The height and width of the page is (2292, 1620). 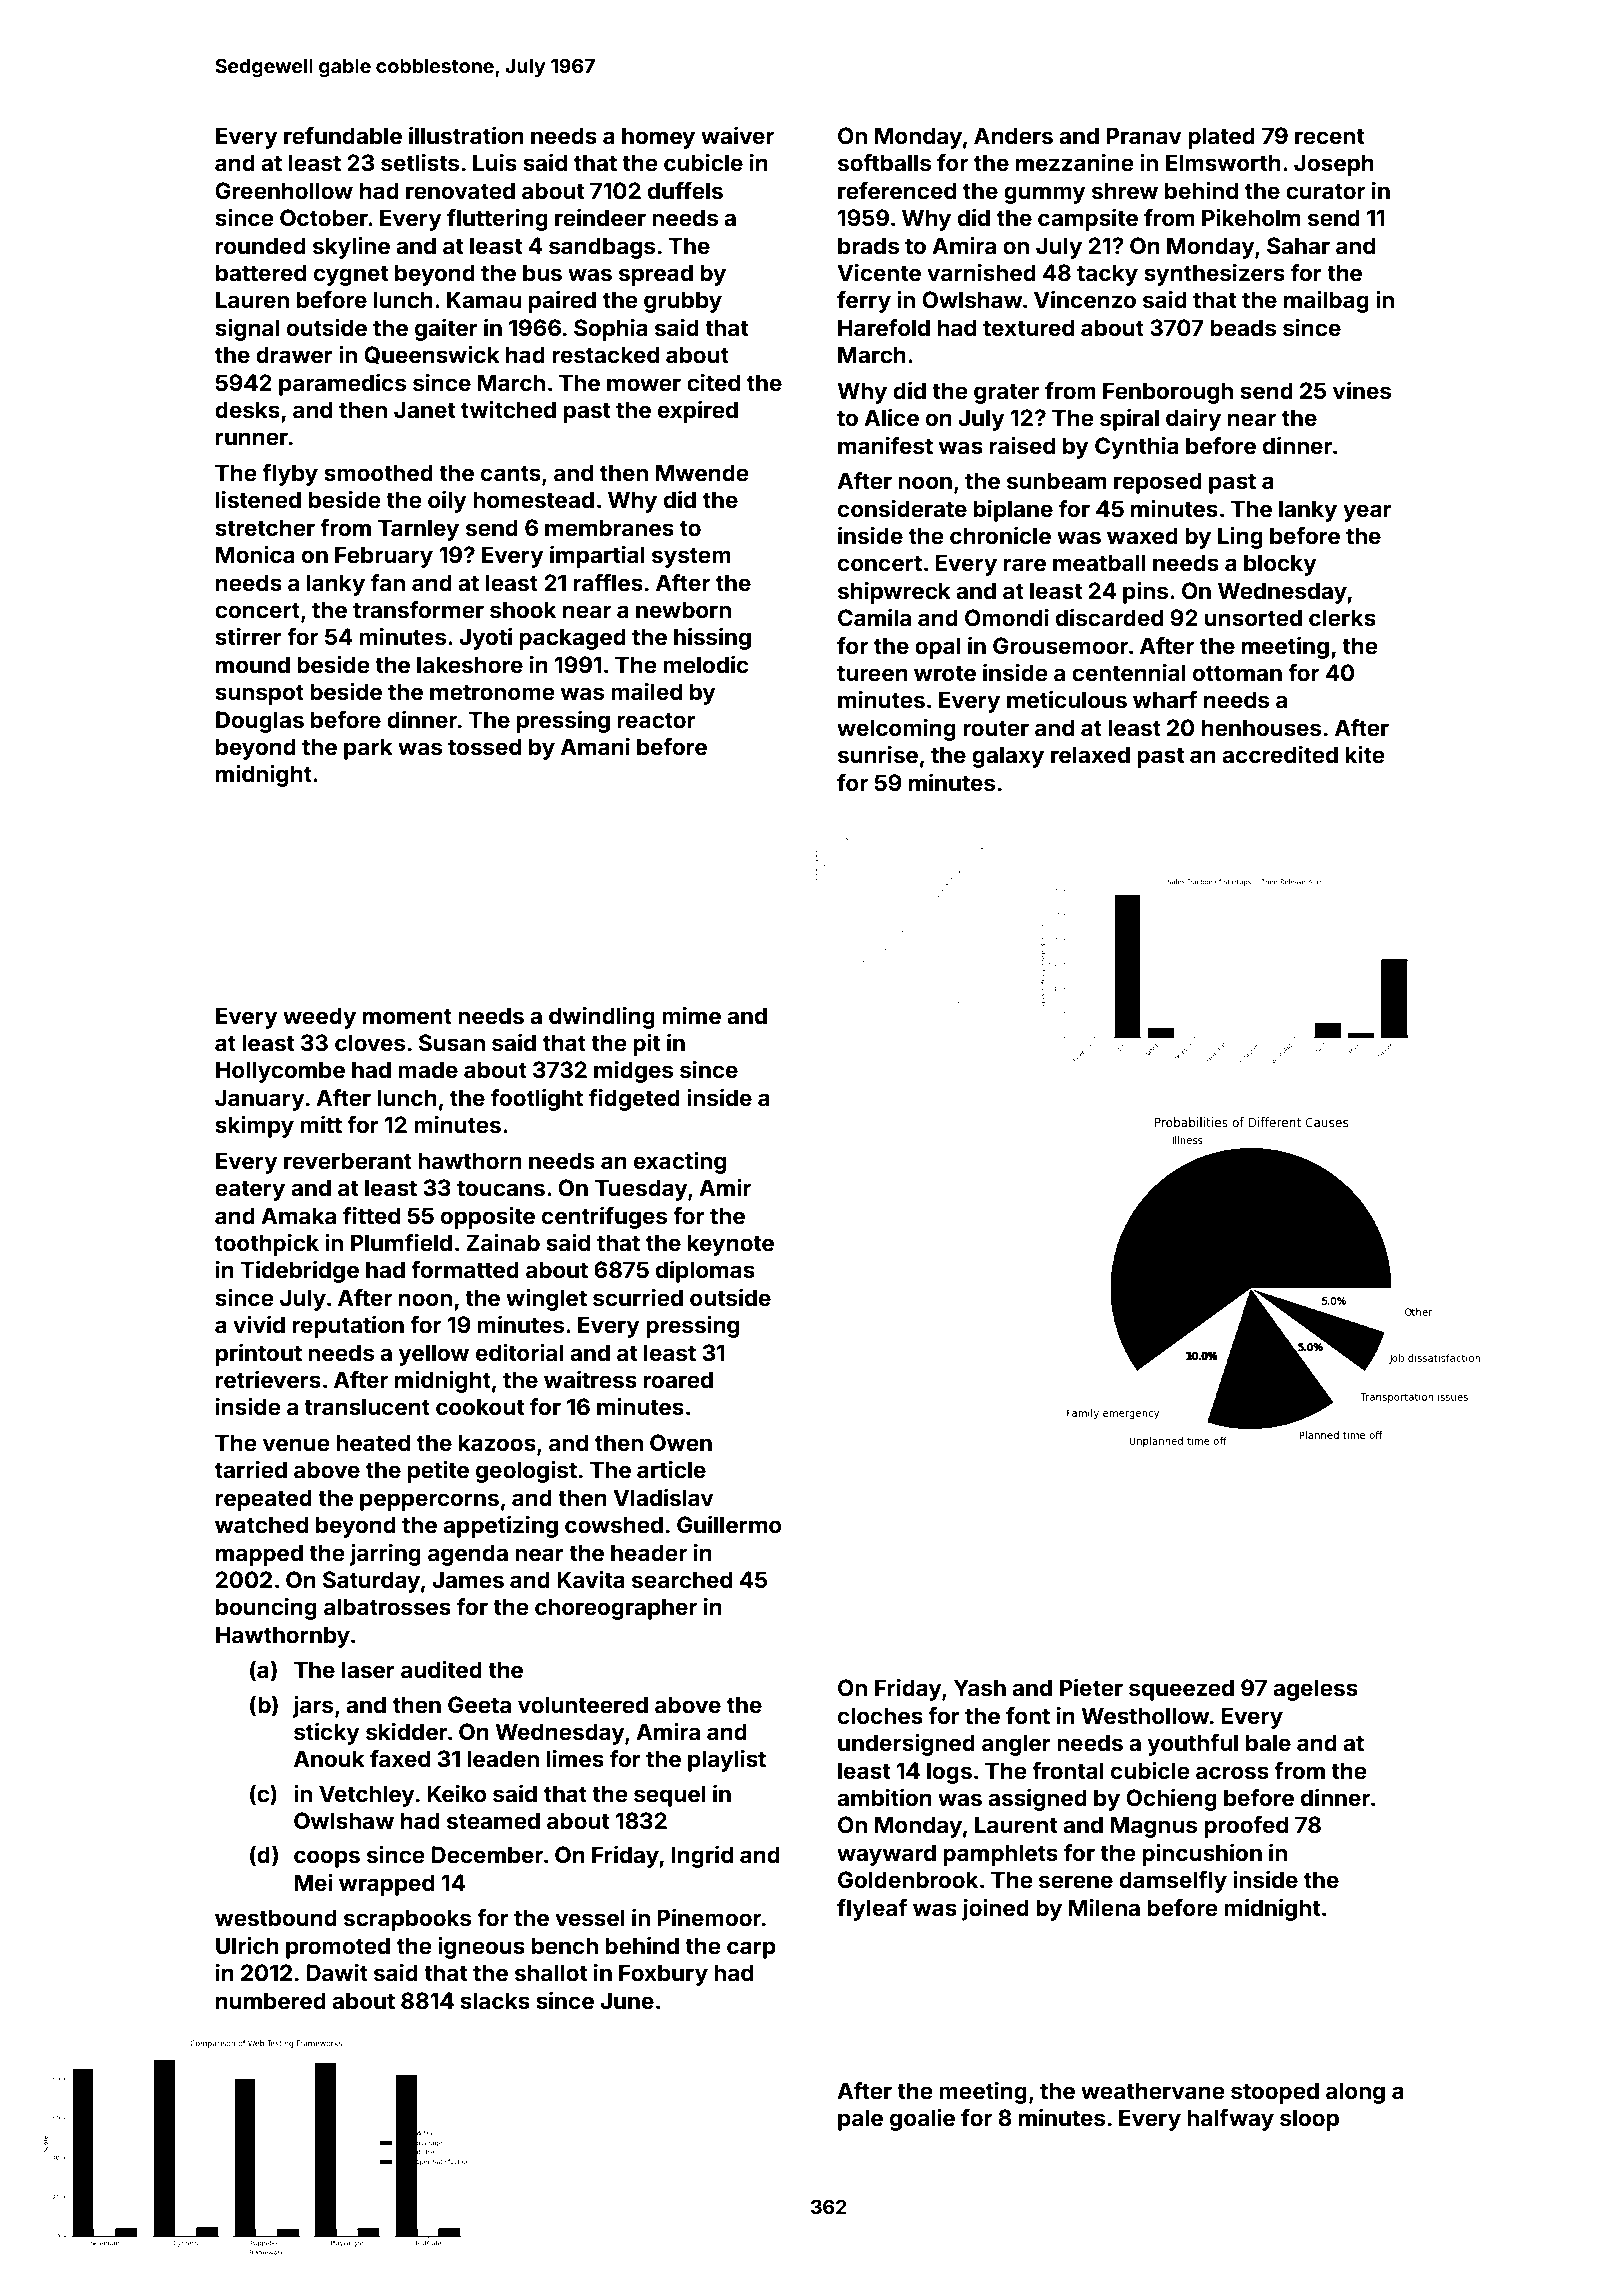 I want to click on Dawit, so click(x=337, y=1972).
